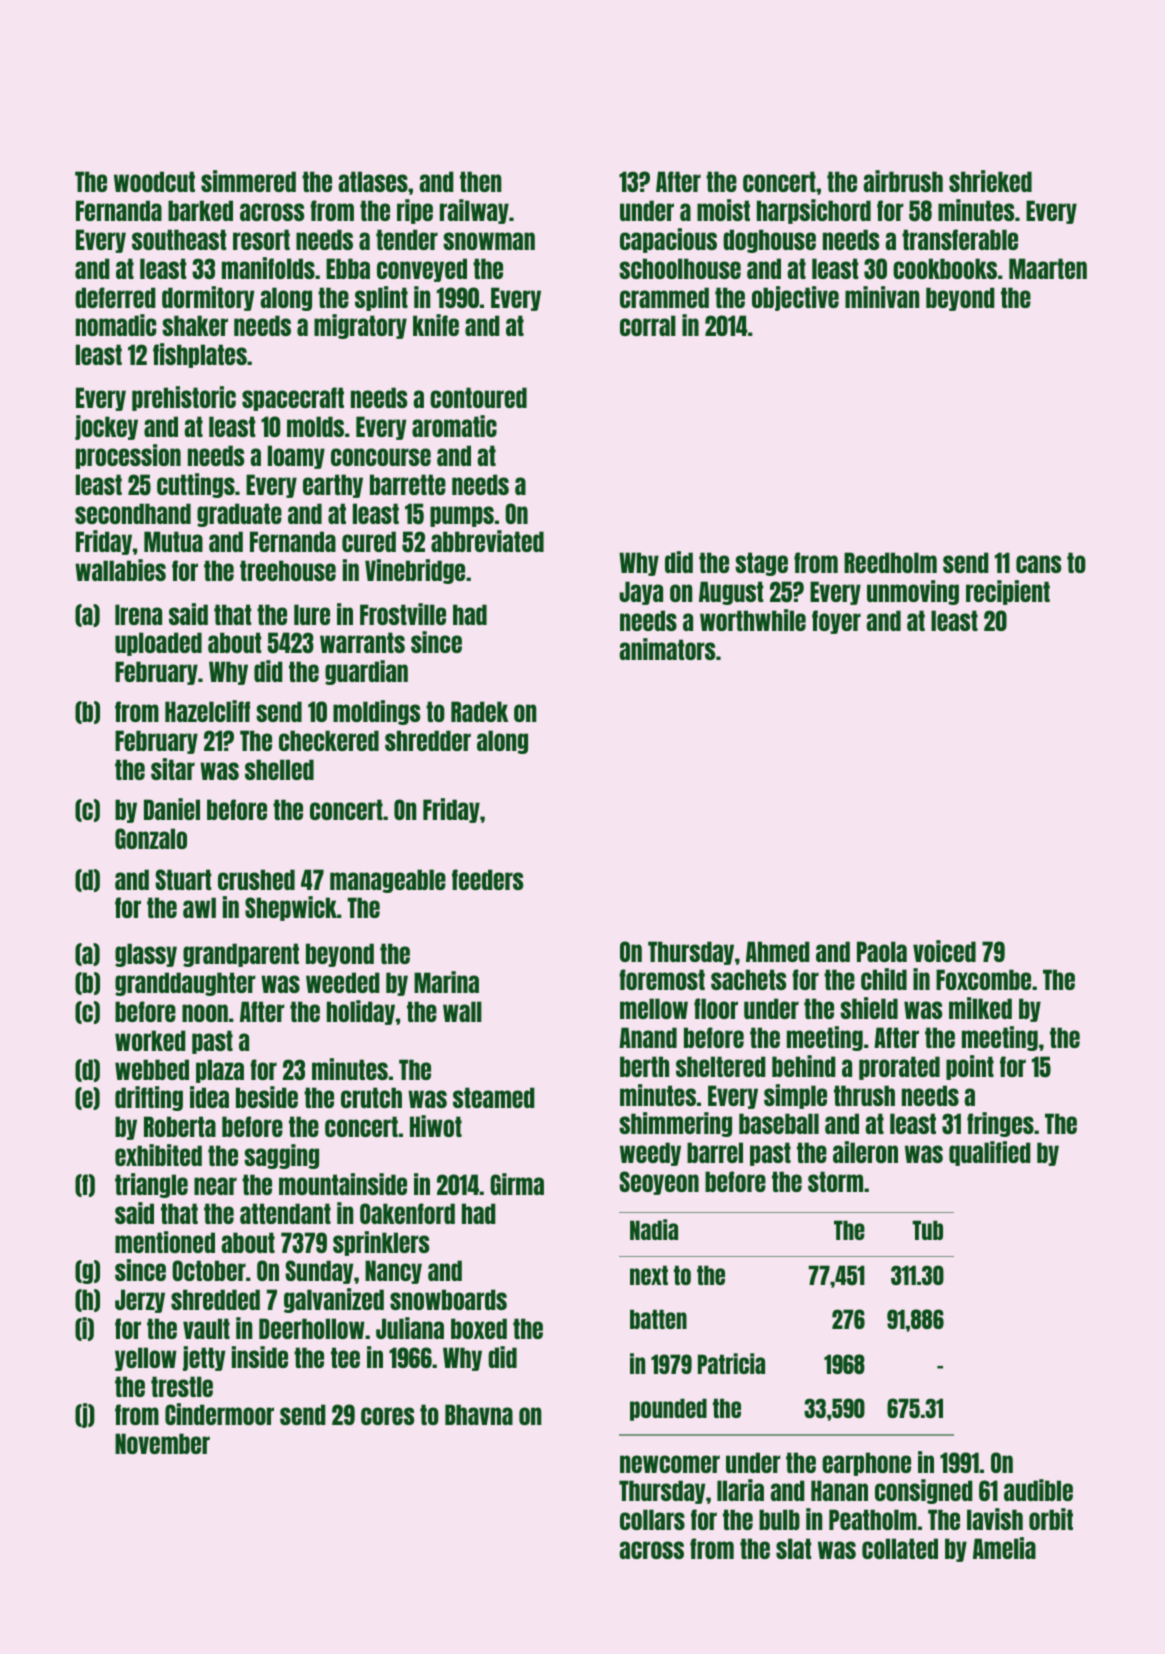 Image resolution: width=1165 pixels, height=1654 pixels. What do you see at coordinates (662, 979) in the screenshot?
I see `foremost` at bounding box center [662, 979].
